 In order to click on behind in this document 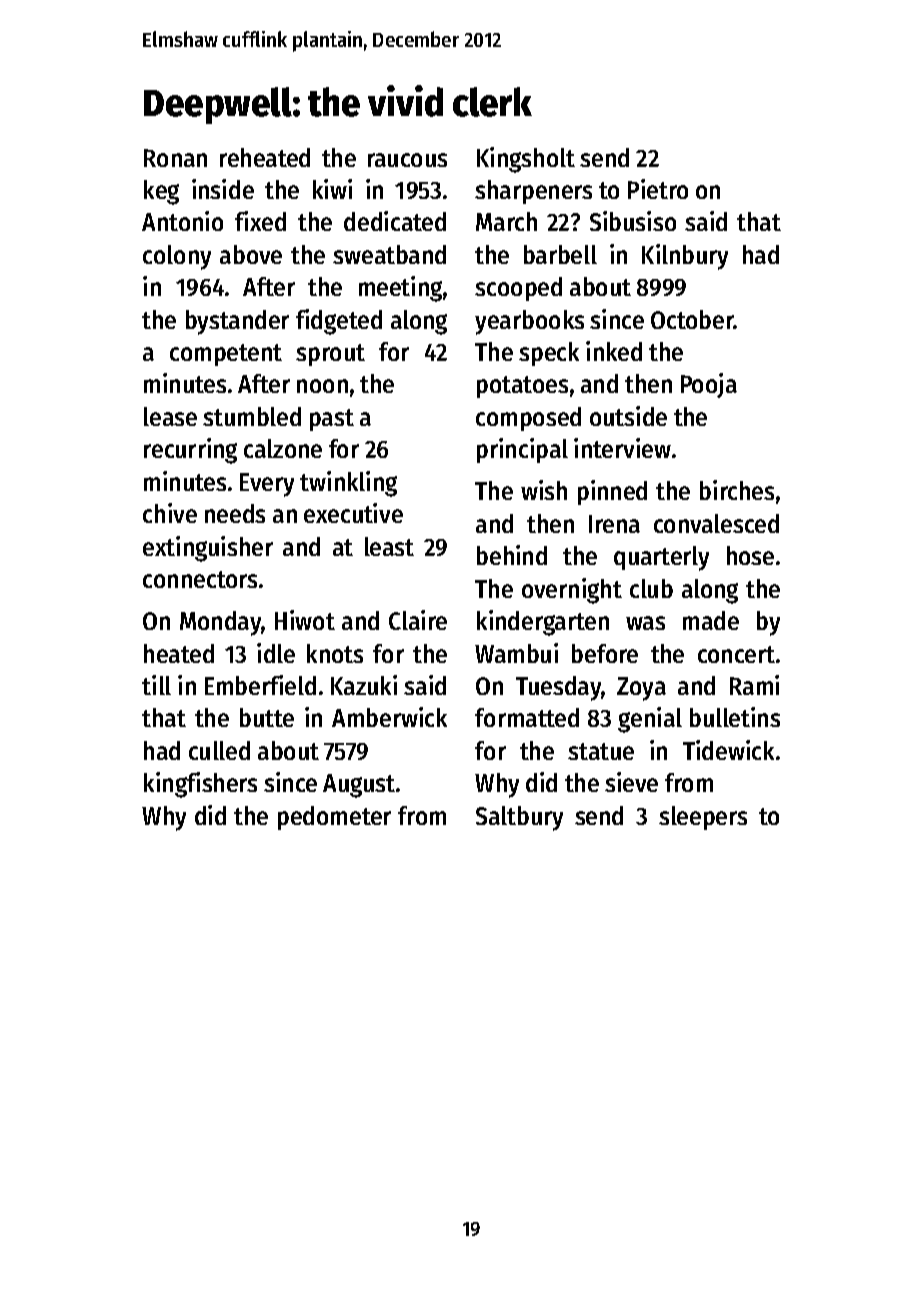, I will do `click(512, 555)`.
